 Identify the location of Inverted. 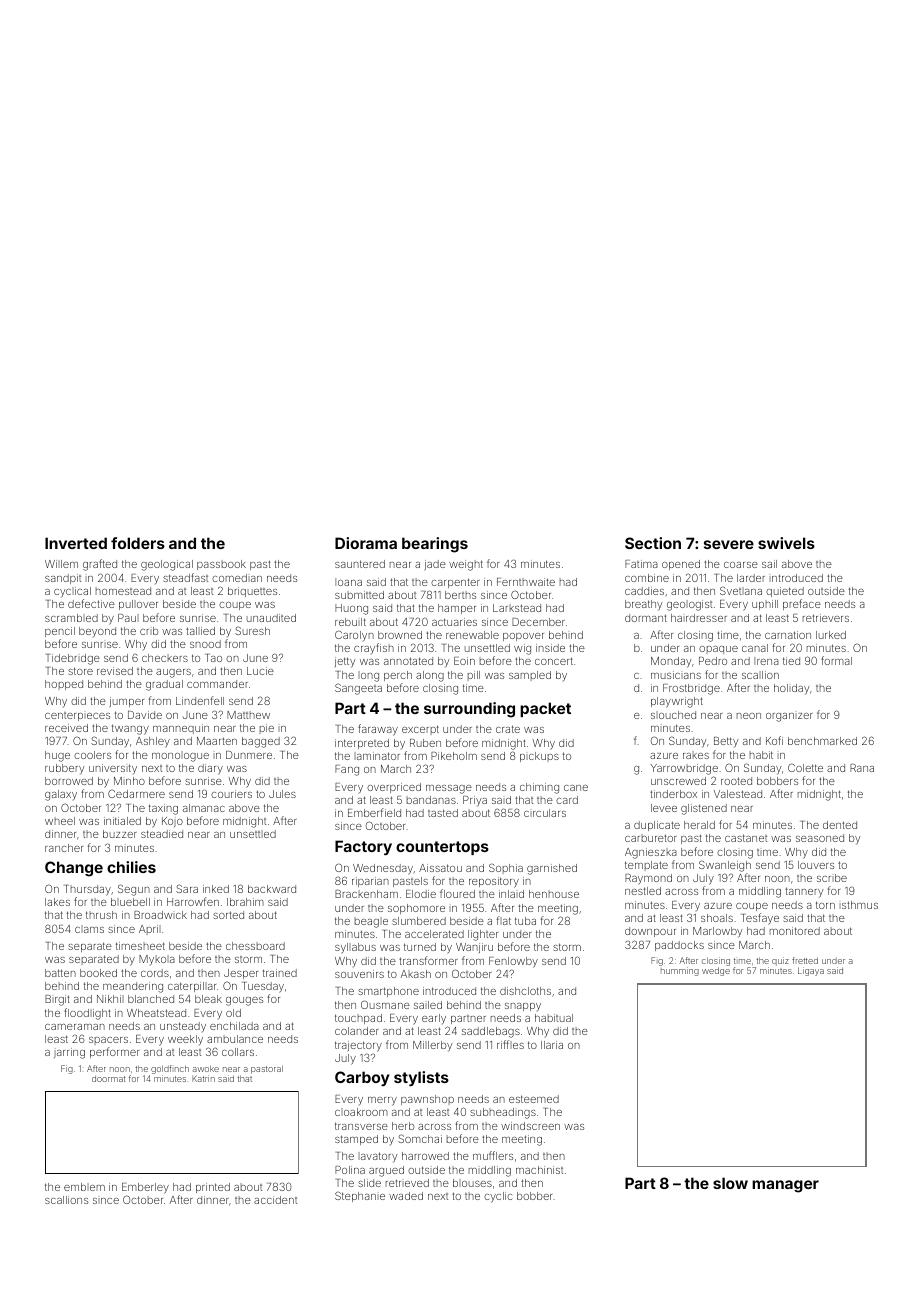
(76, 543).
